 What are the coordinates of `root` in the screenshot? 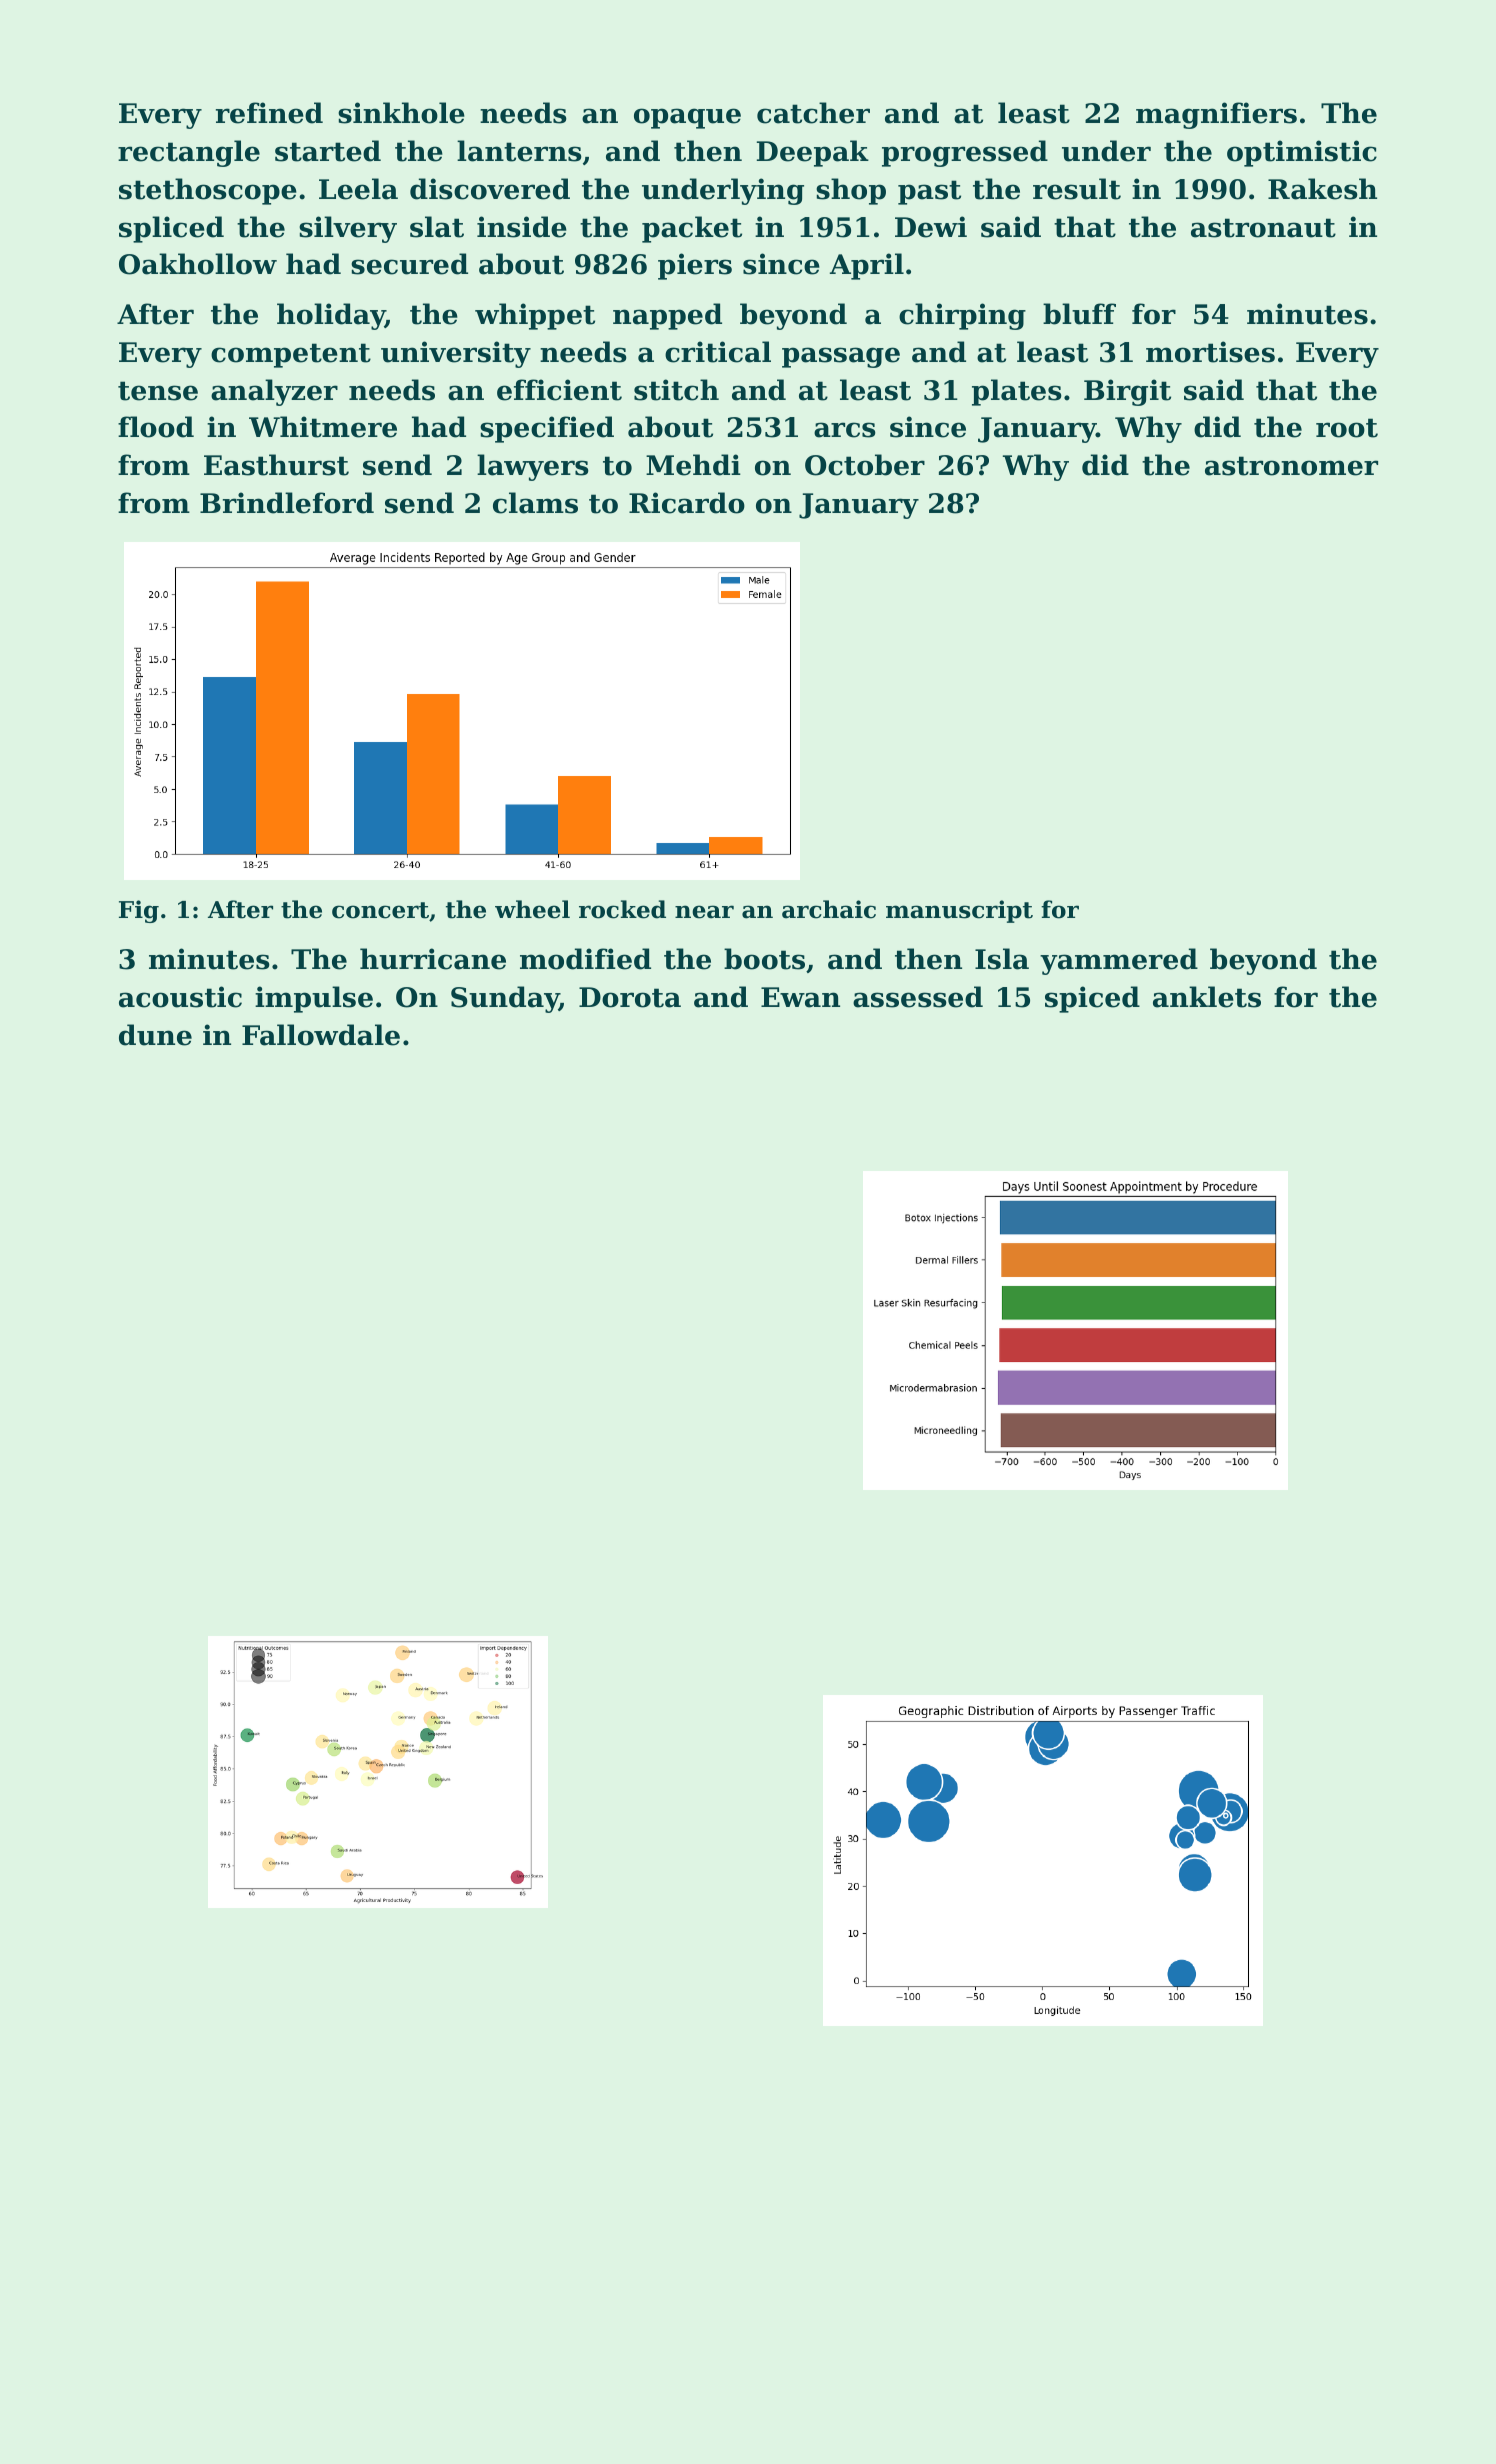 It's located at (1347, 428).
